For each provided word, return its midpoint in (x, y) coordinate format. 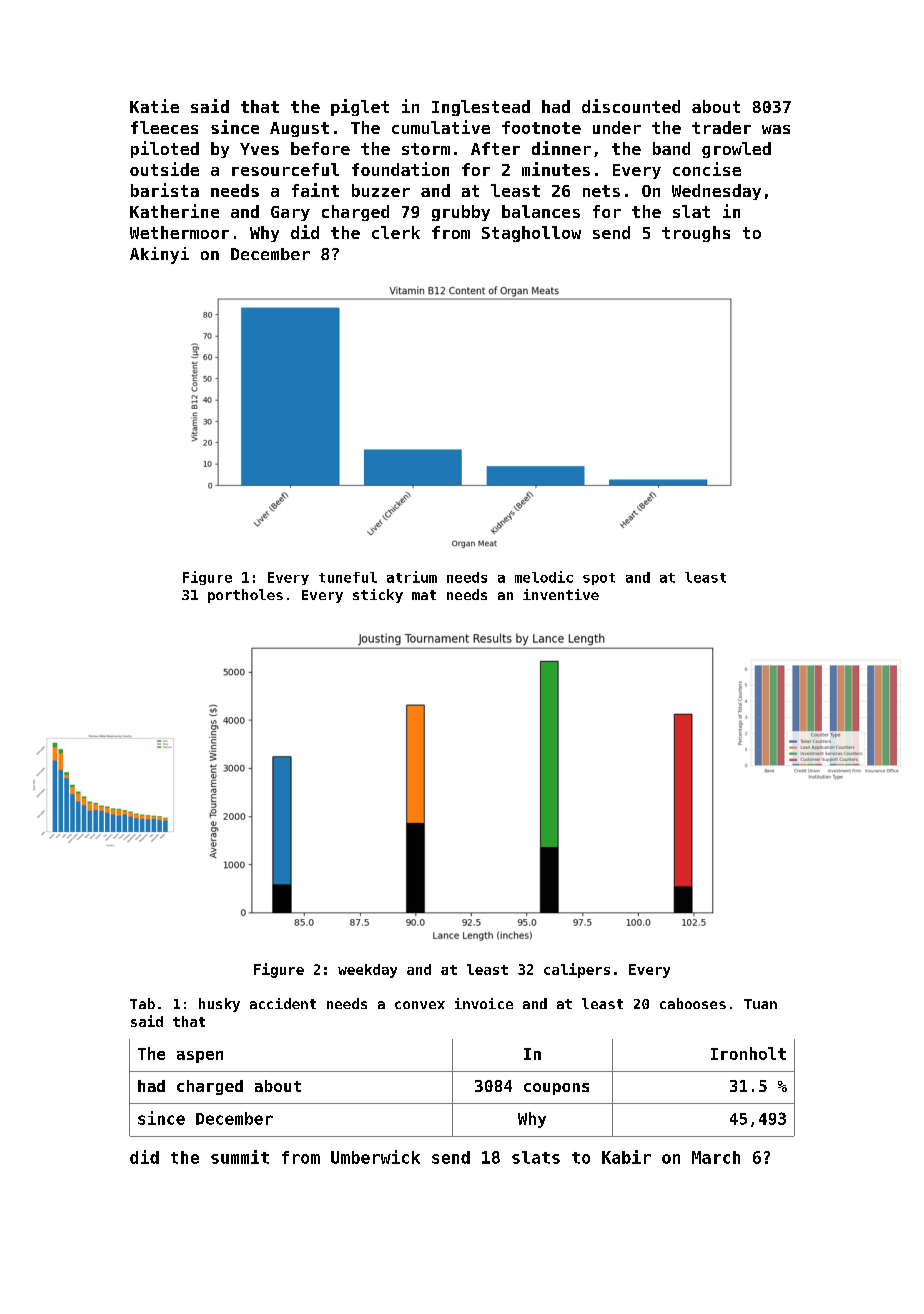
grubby (461, 213)
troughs (696, 234)
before (320, 148)
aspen (200, 1057)
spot (599, 579)
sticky (378, 596)
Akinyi (159, 255)
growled (736, 150)
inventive (561, 594)
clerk (396, 232)
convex (420, 1005)
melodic (544, 577)
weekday (367, 971)
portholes (245, 596)
